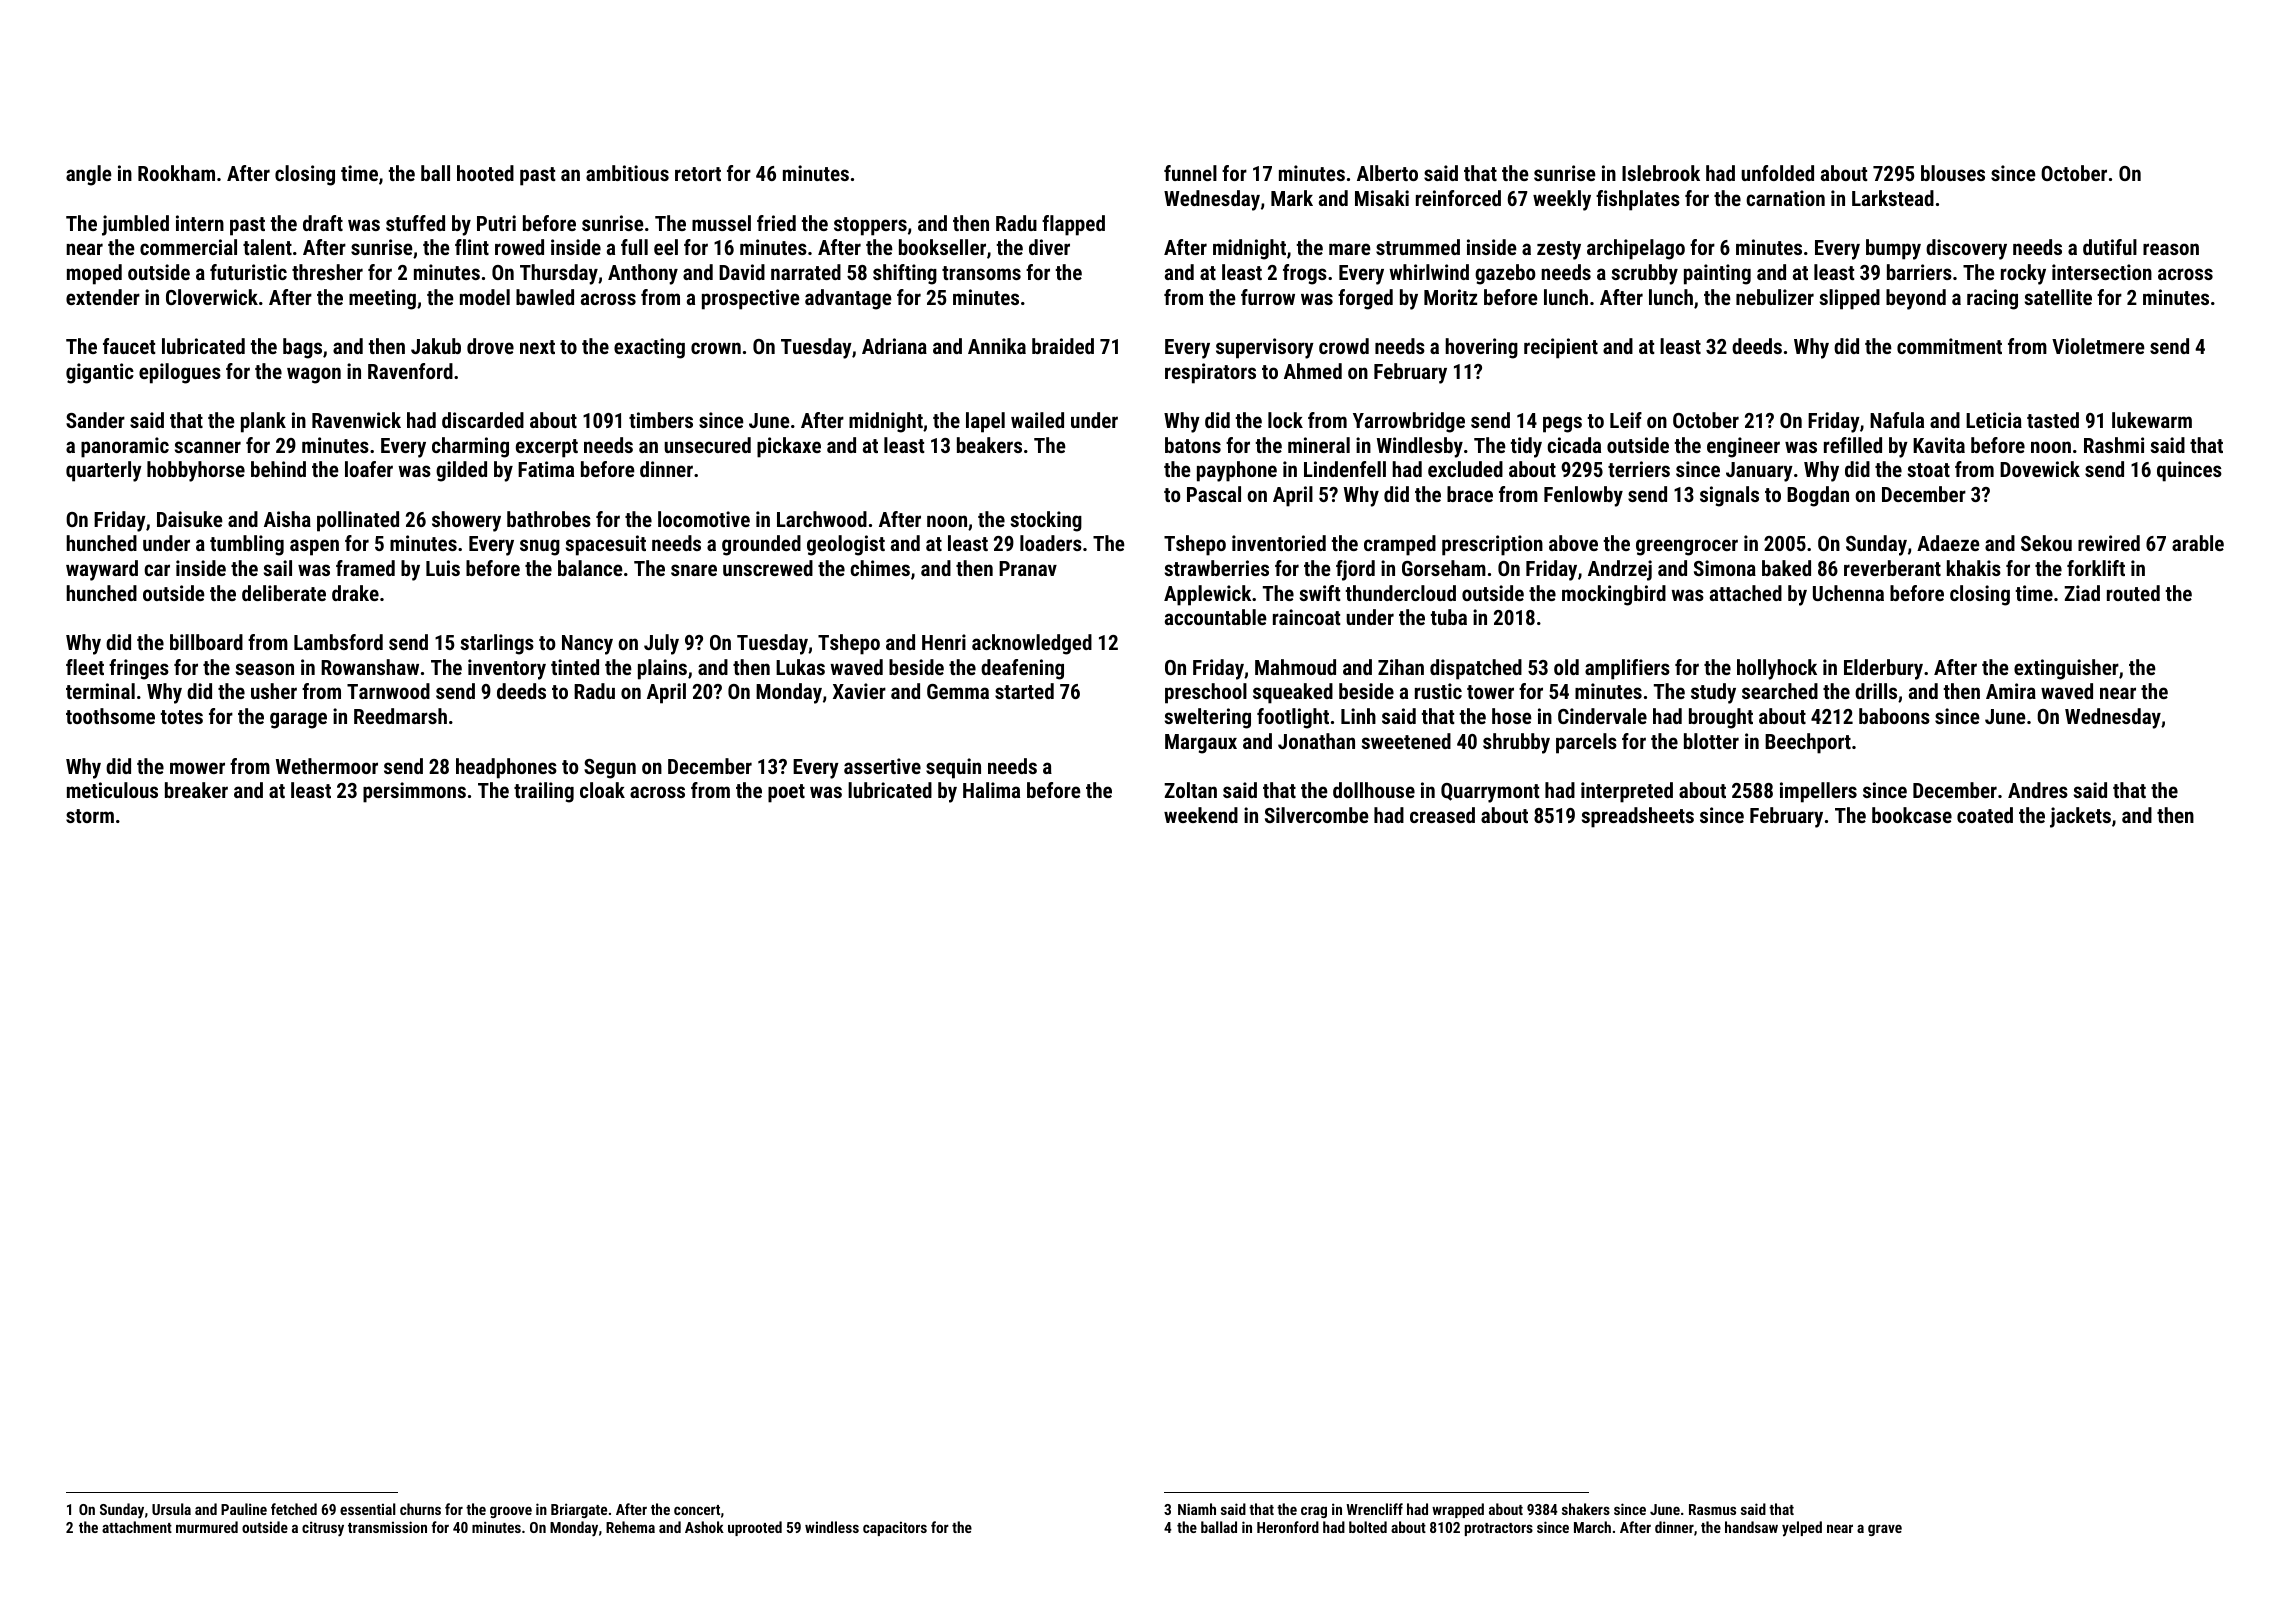 This screenshot has width=2292, height=1620. Describe the element at coordinates (90, 816) in the screenshot. I see `storm` at that location.
